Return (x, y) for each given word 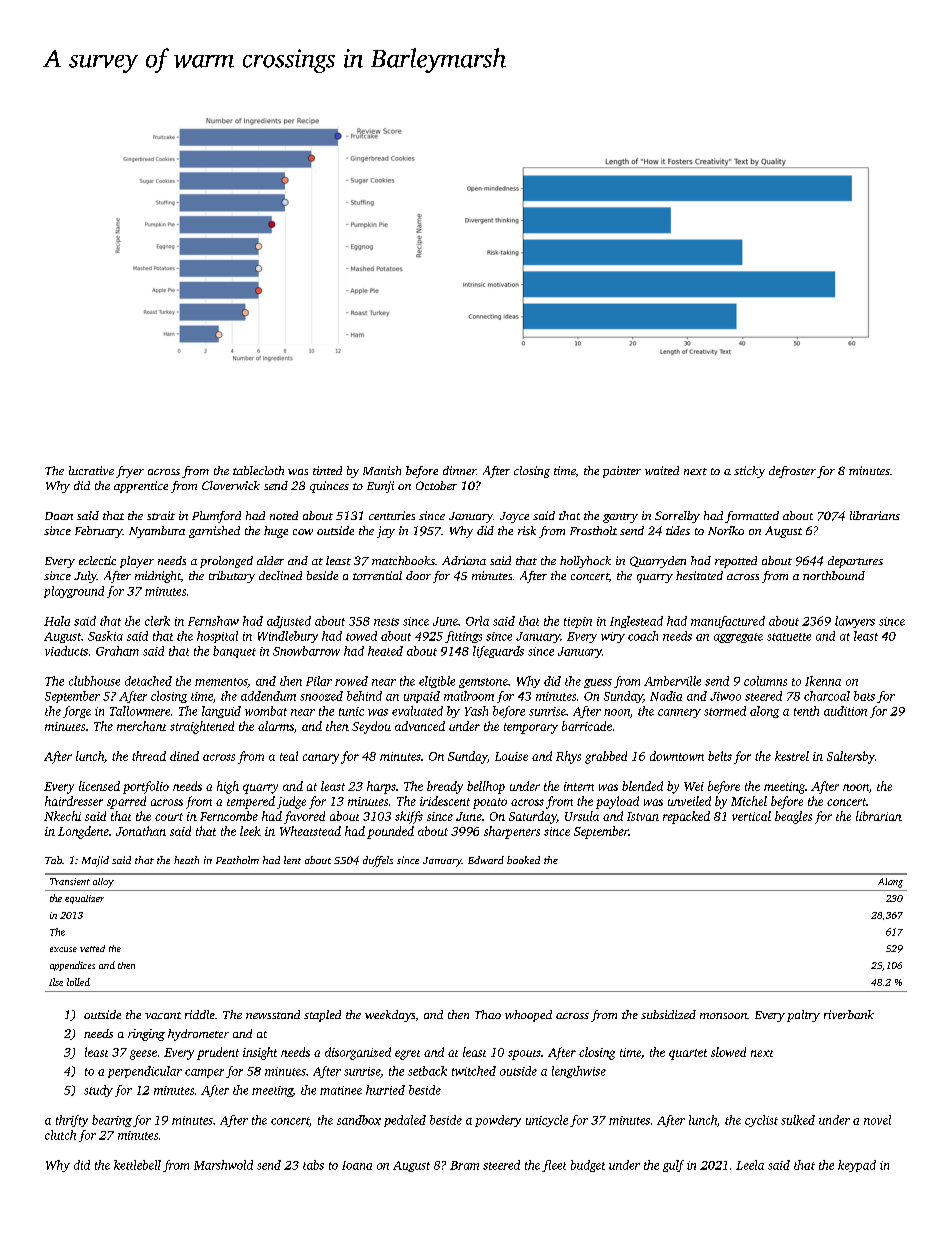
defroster (792, 472)
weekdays (390, 1016)
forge (77, 712)
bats (864, 696)
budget (588, 1166)
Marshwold (223, 1165)
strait (161, 515)
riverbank (849, 1014)
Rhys (568, 757)
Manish (382, 470)
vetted (92, 948)
